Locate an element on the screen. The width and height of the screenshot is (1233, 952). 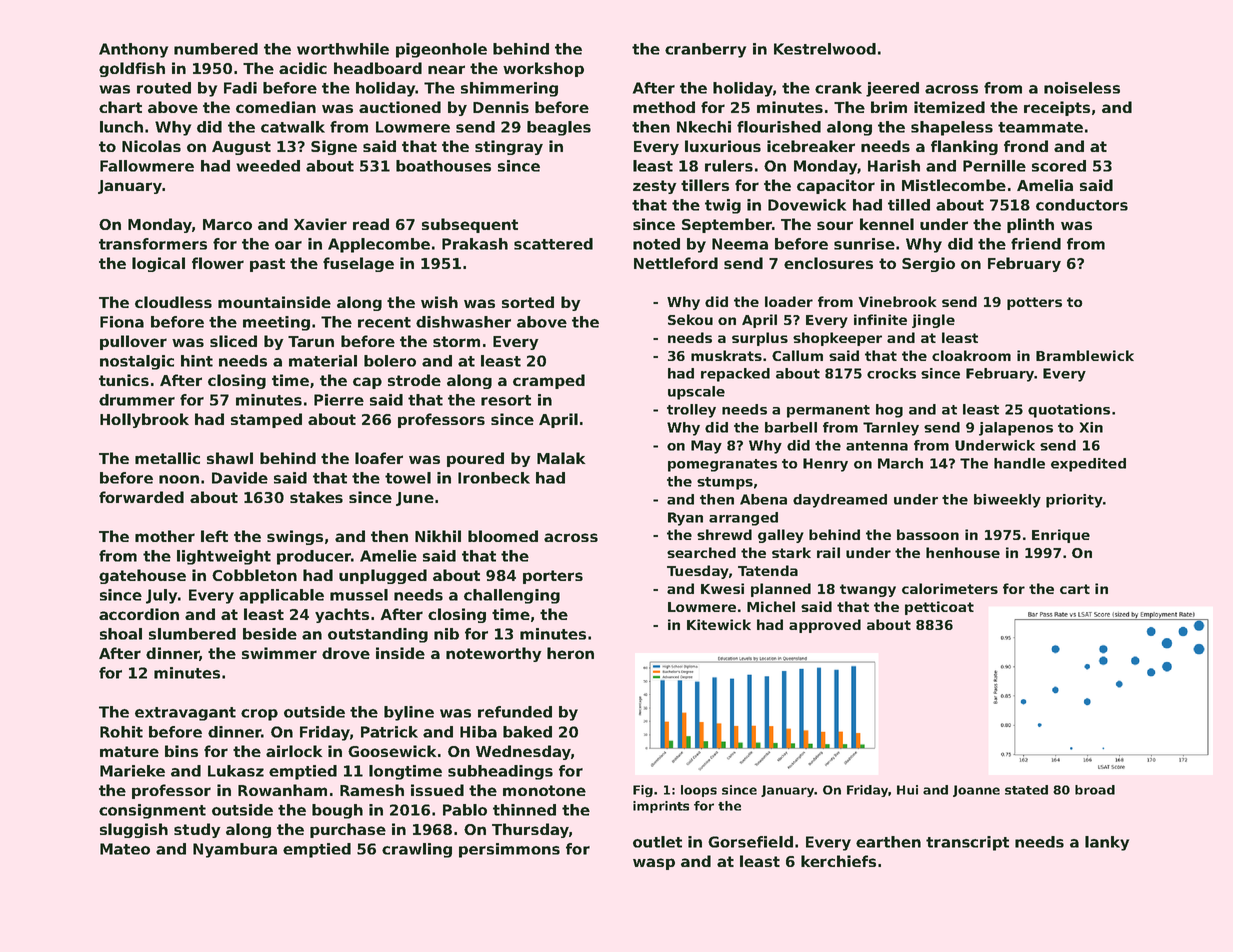
Joanne is located at coordinates (976, 791).
